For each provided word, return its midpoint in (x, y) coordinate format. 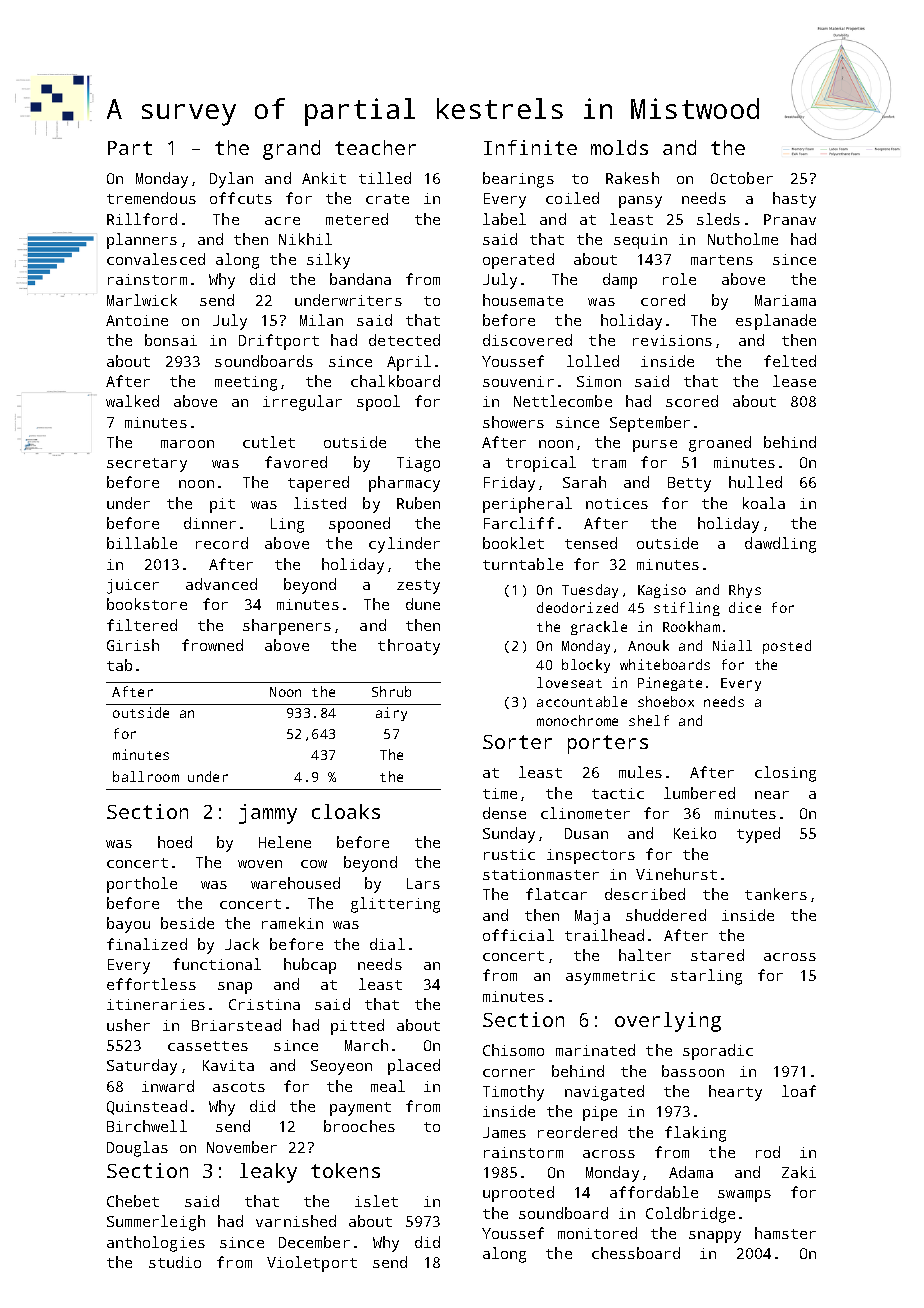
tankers (776, 894)
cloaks (346, 811)
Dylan (231, 180)
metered (357, 219)
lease (794, 381)
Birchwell (147, 1126)
